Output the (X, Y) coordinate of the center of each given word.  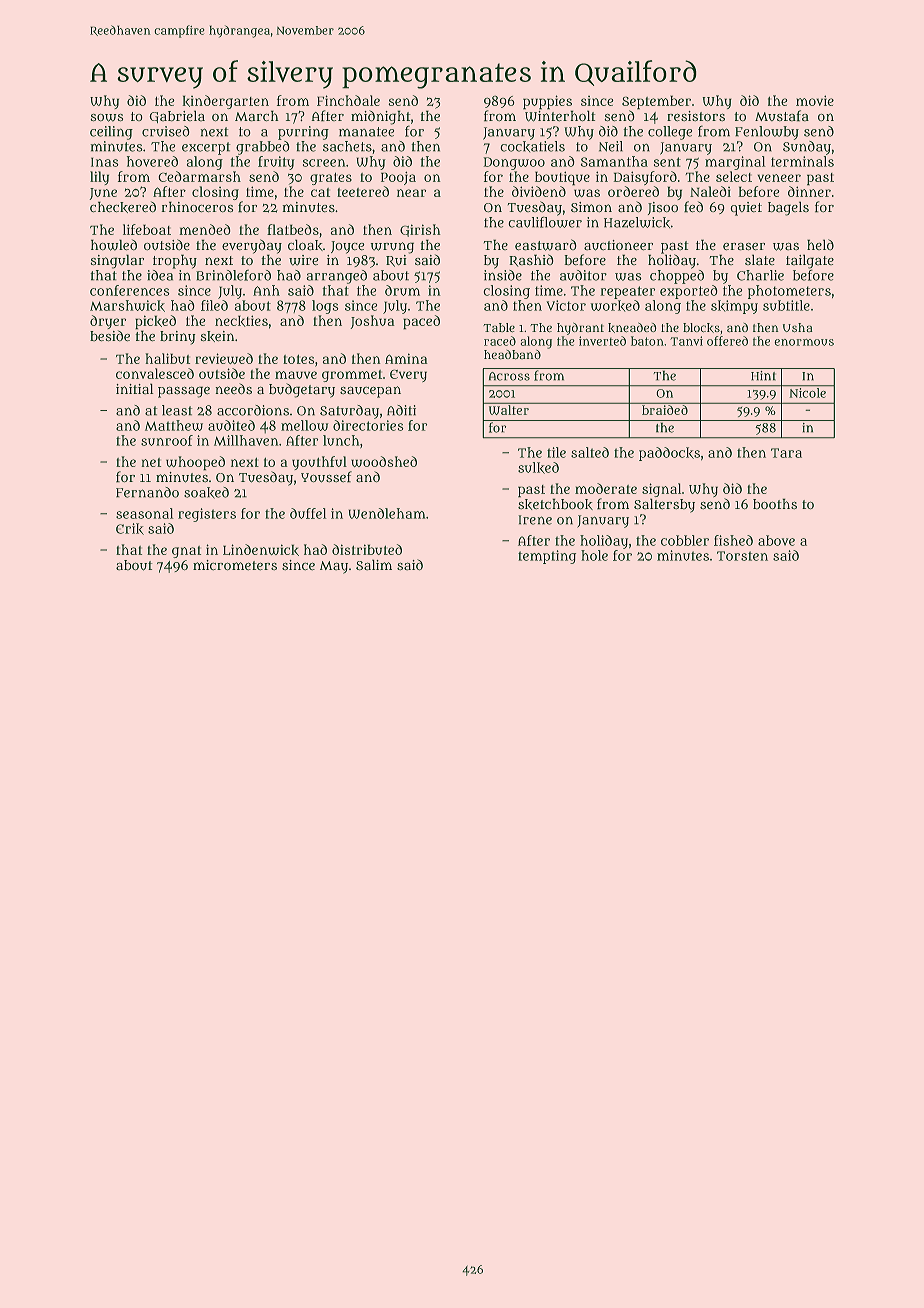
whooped (195, 463)
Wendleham (387, 513)
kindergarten (225, 102)
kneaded (632, 327)
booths (775, 504)
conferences (130, 290)
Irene (535, 520)
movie (815, 100)
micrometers (235, 565)
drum (402, 290)
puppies (547, 102)
